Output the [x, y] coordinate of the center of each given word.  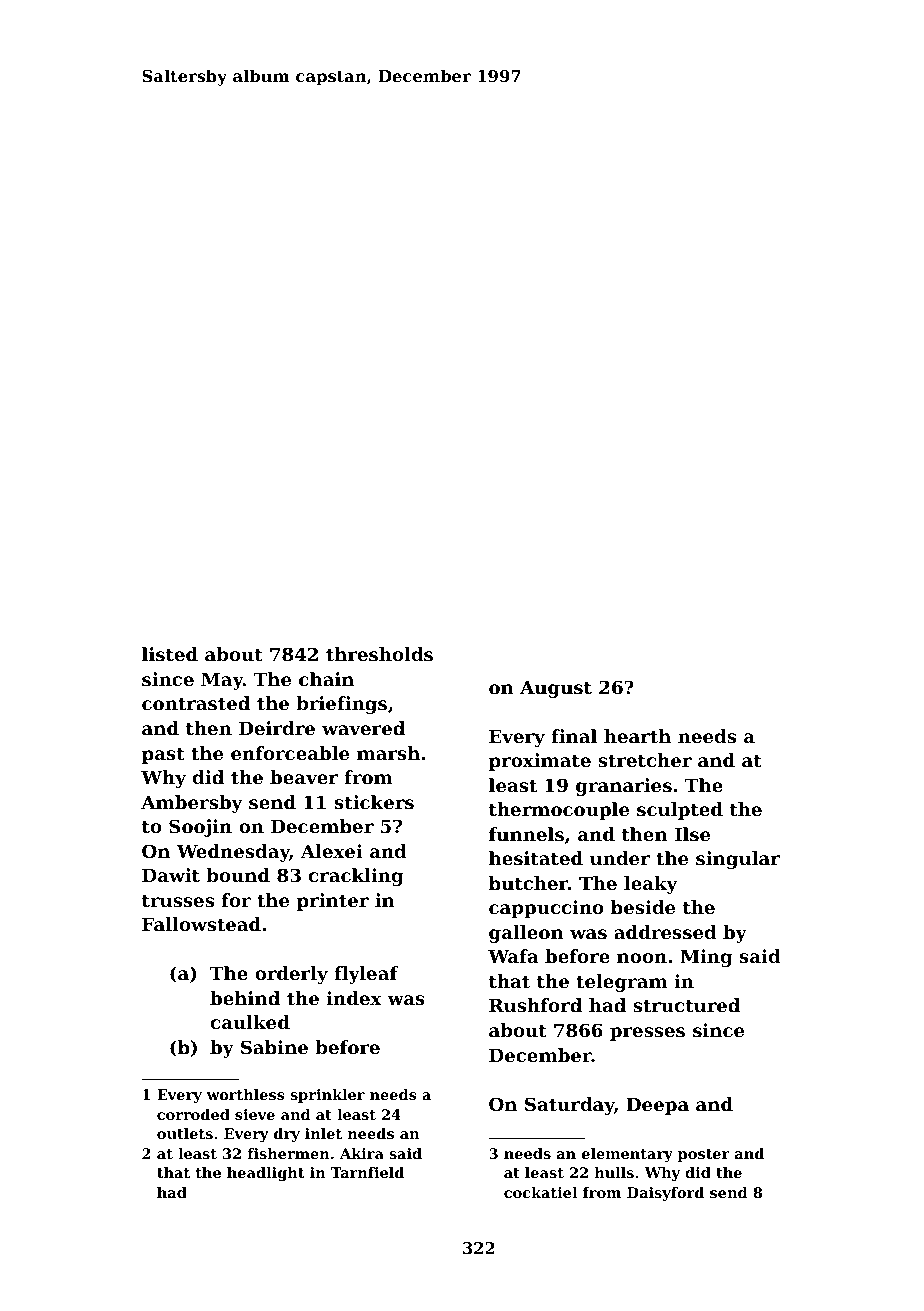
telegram [622, 983]
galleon [526, 934]
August [556, 689]
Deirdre [277, 728]
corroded [193, 1114]
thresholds [379, 654]
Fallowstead [201, 924]
